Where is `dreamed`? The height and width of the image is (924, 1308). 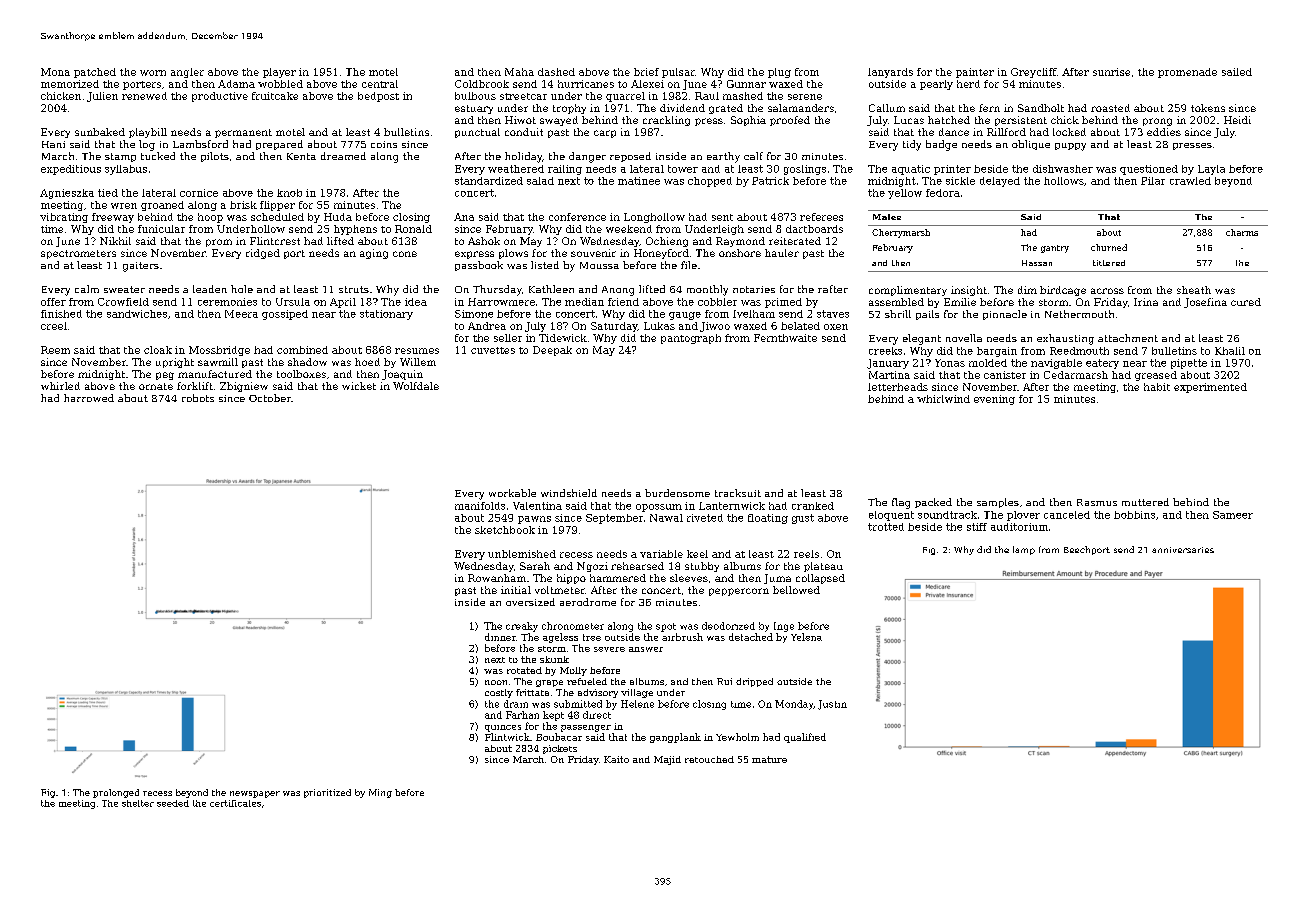 dreamed is located at coordinates (343, 156).
